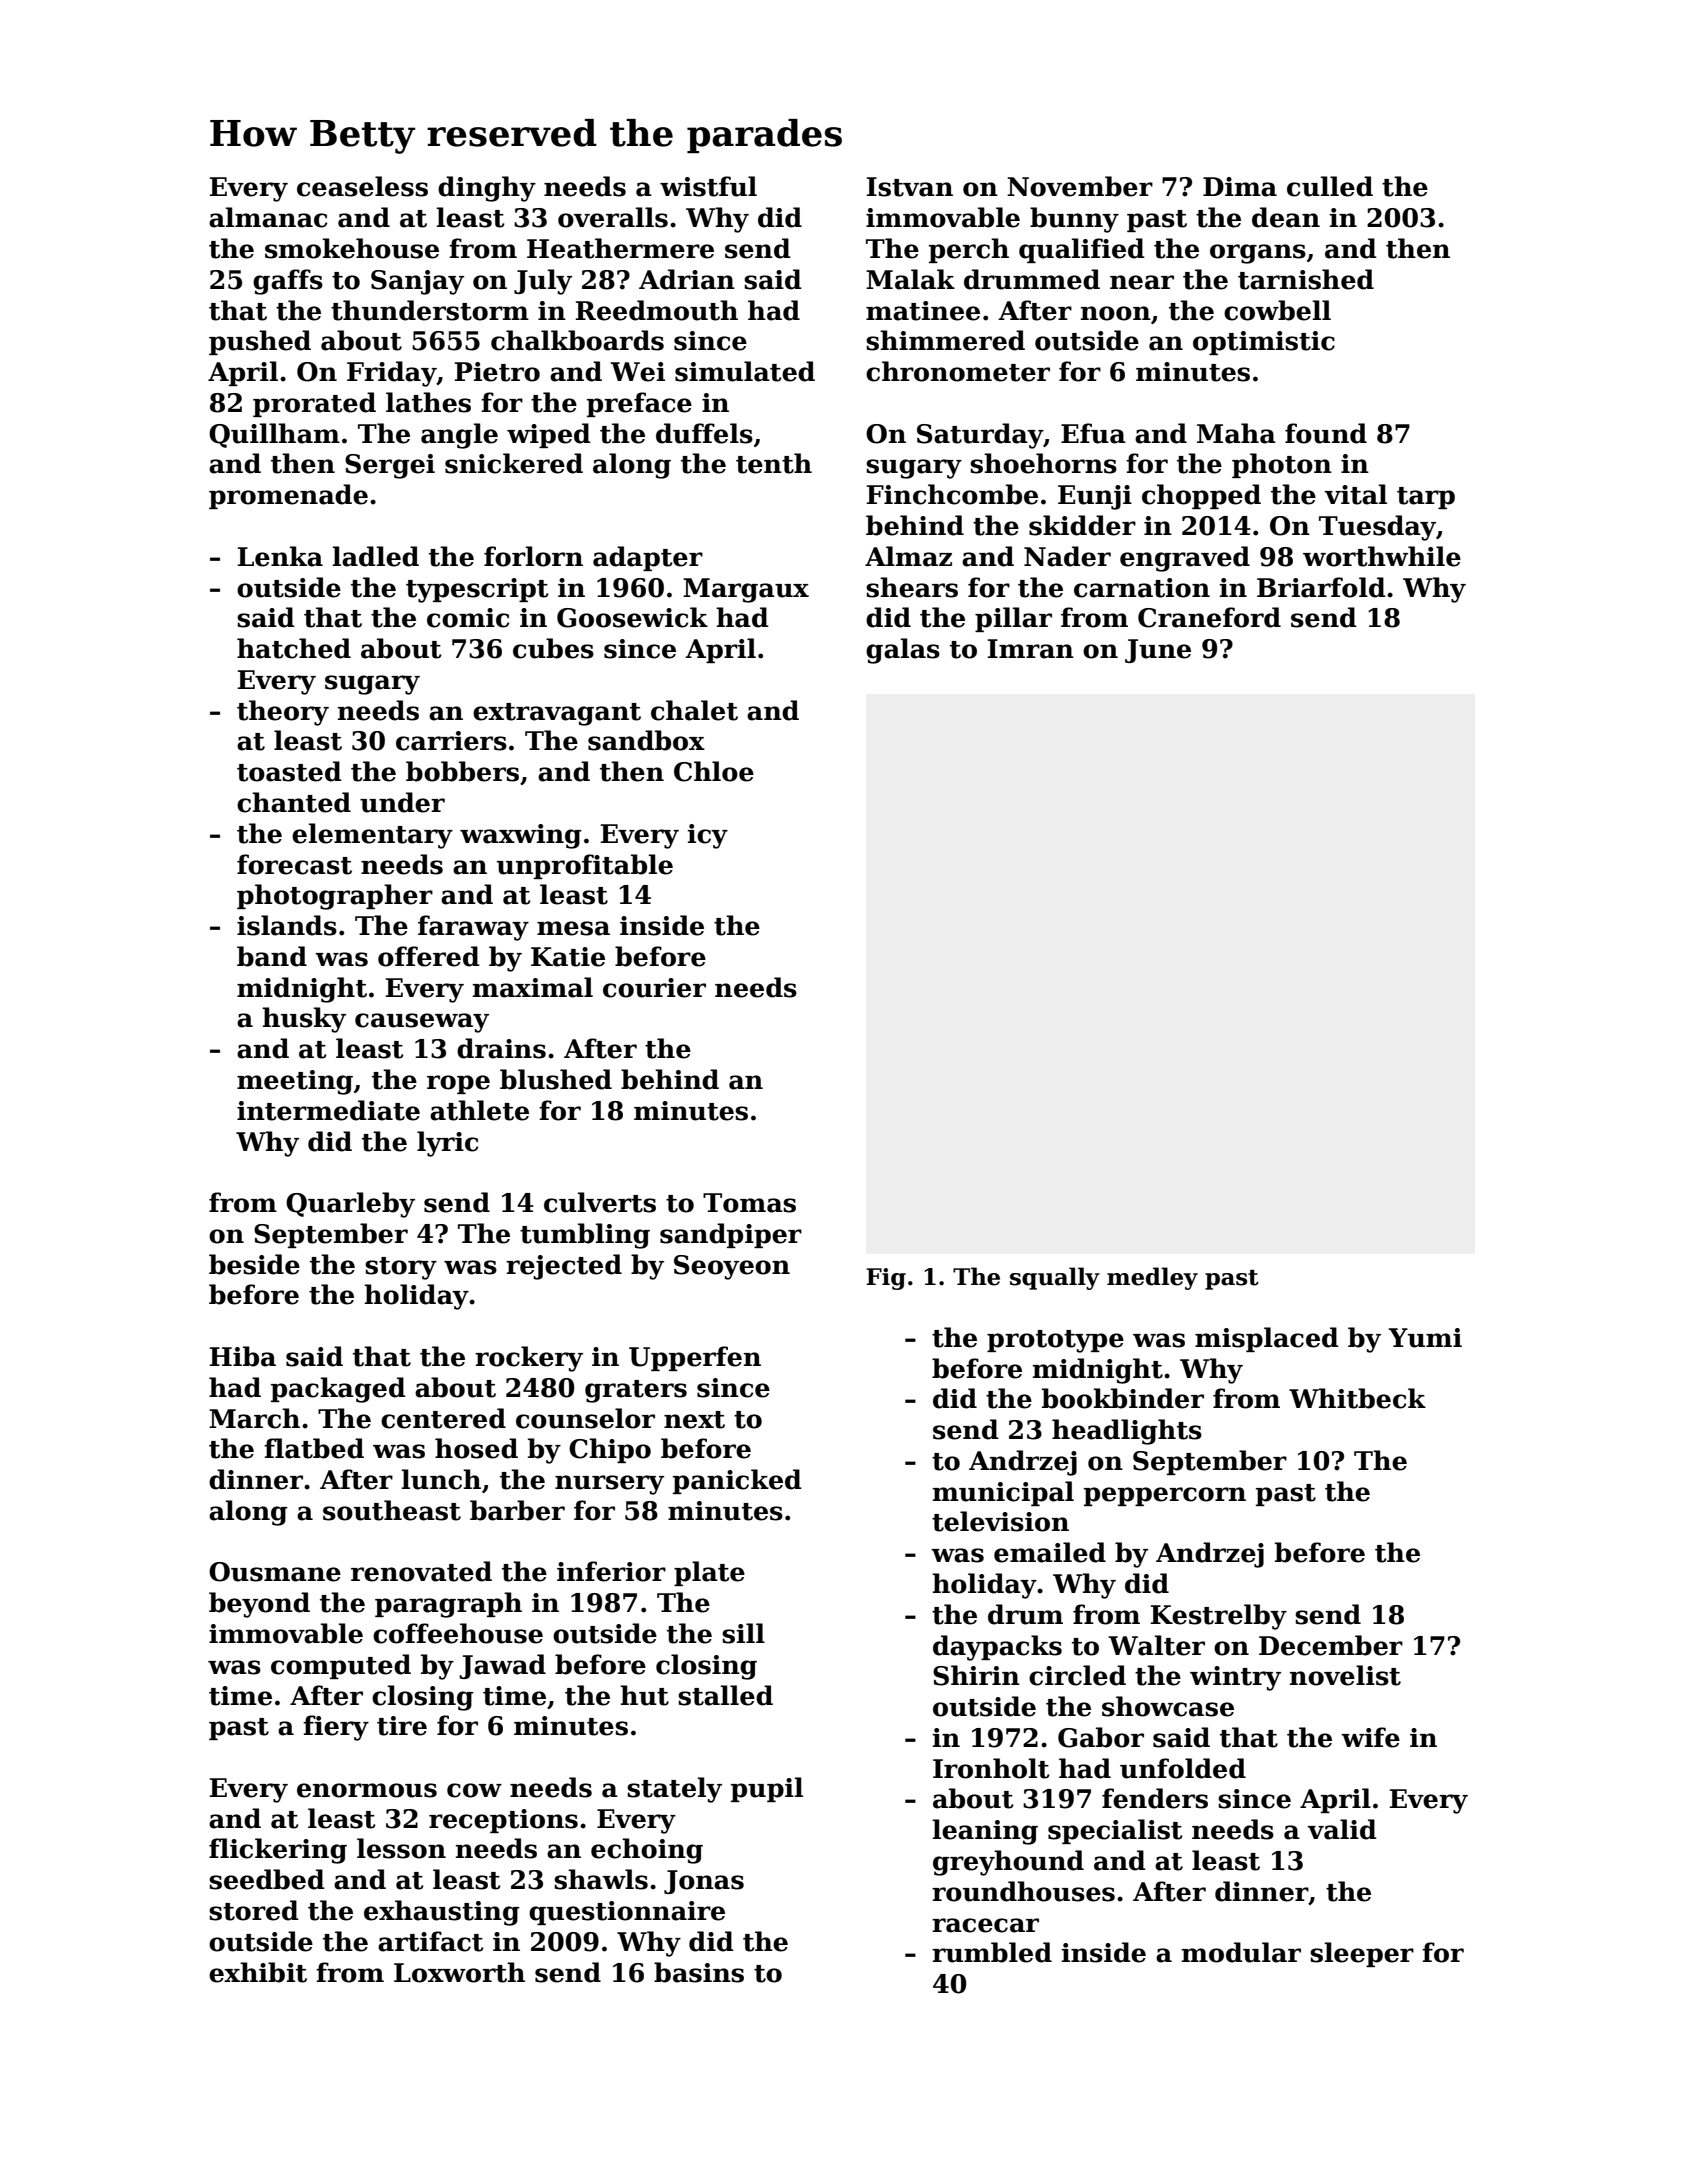 This image has width=1683, height=2178. I want to click on exhibit, so click(258, 1972).
